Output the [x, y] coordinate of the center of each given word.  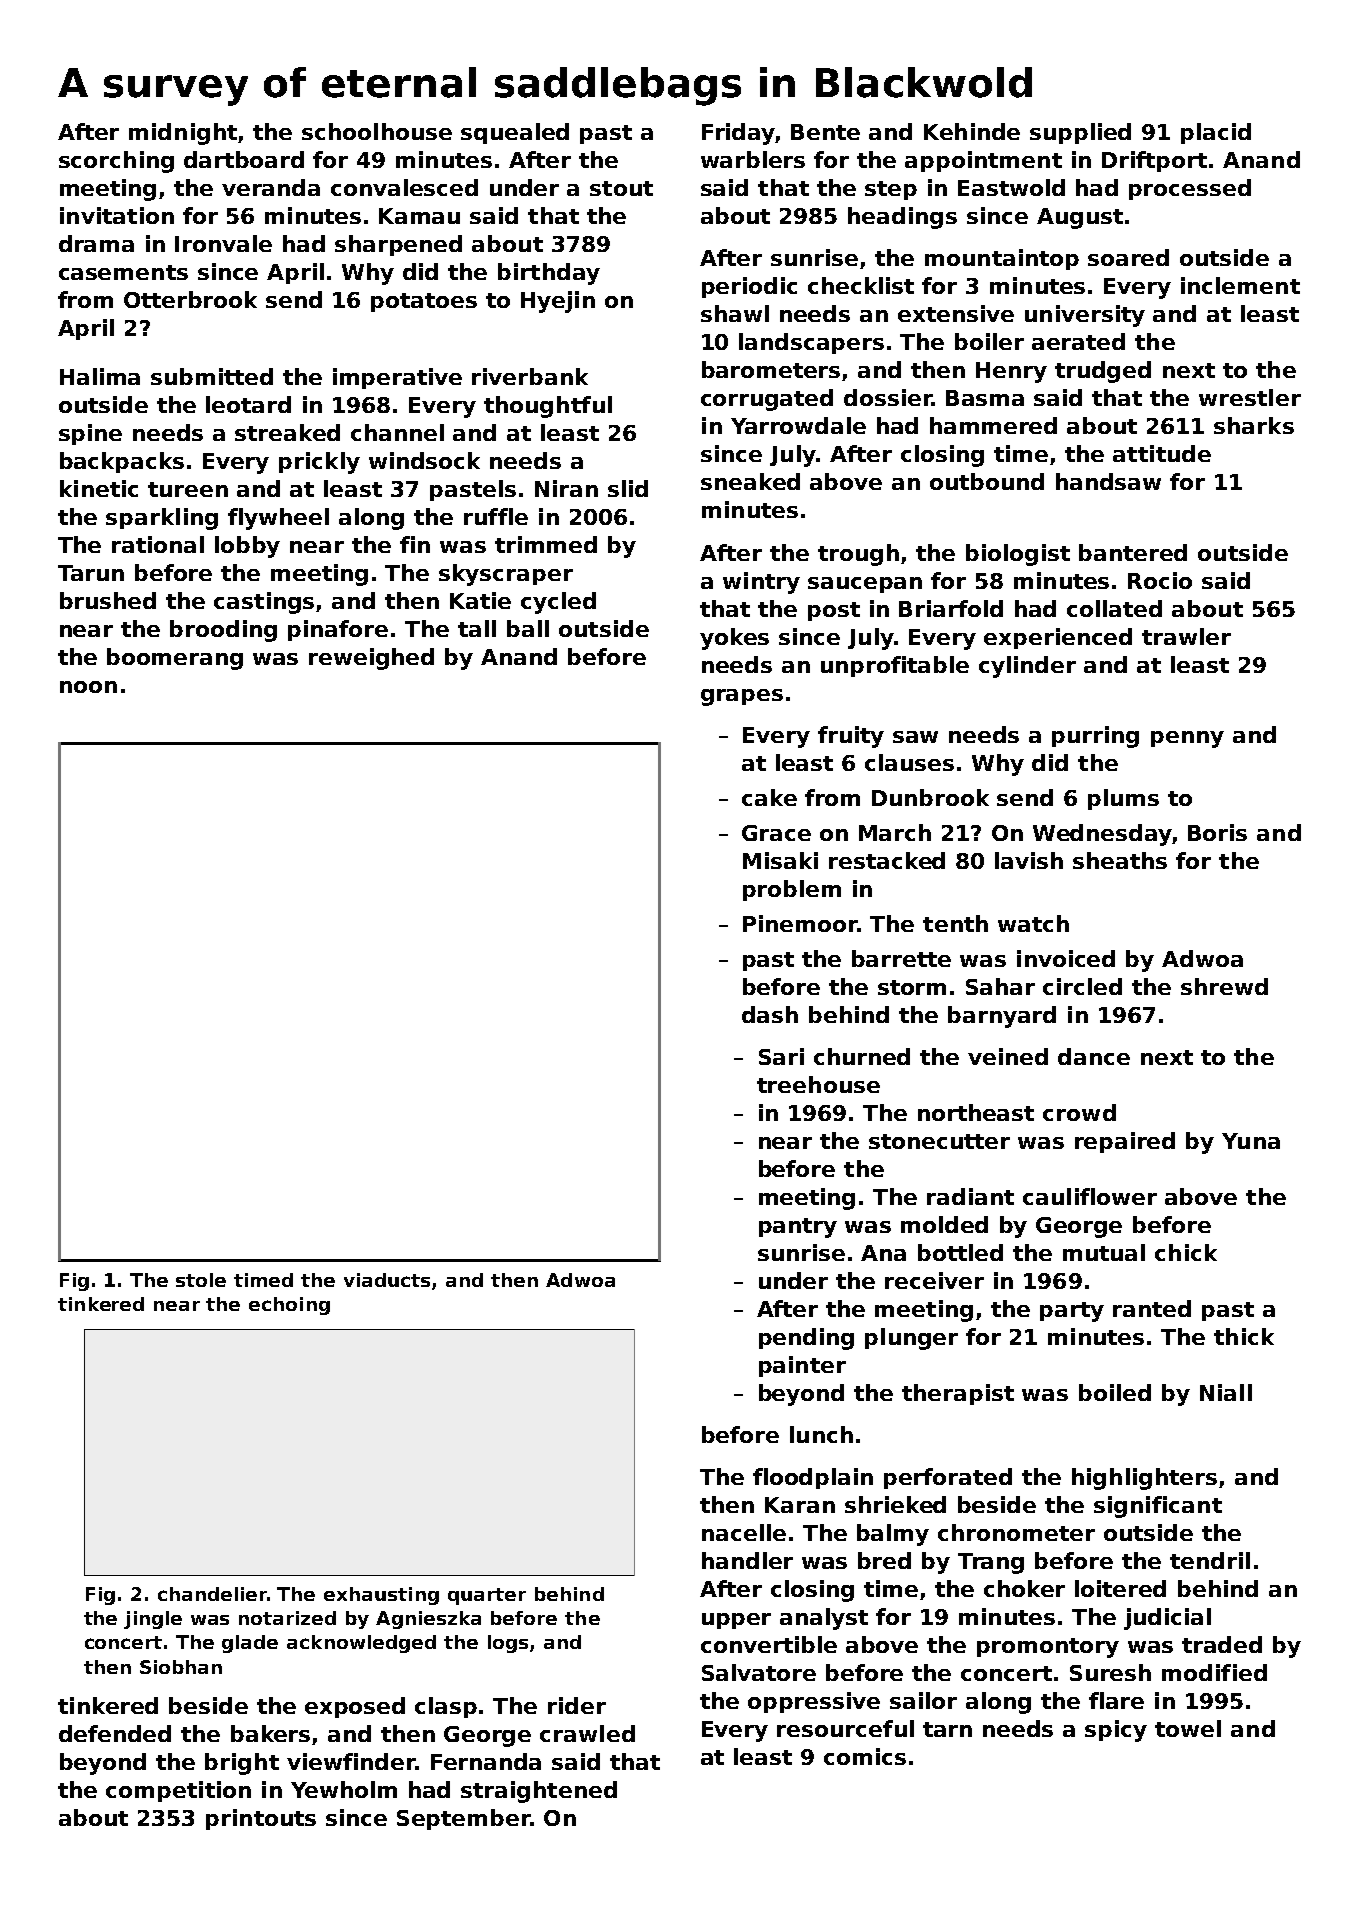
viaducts [387, 1280]
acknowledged [361, 1644]
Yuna [1251, 1141]
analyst [824, 1619]
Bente [825, 132]
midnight [183, 134]
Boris [1217, 832]
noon [88, 687]
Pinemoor [800, 923]
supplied [1080, 133]
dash [770, 1014]
